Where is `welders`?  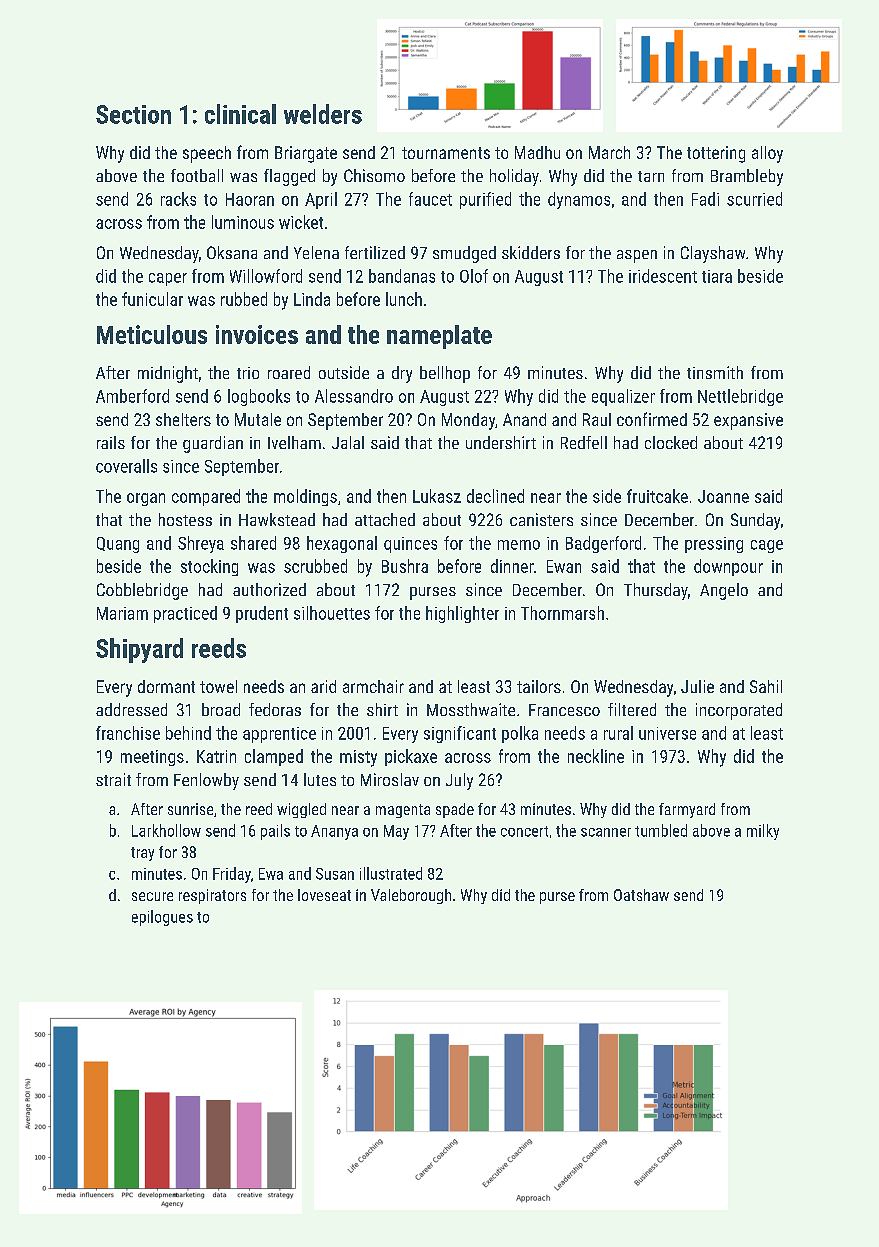 welders is located at coordinates (323, 114).
